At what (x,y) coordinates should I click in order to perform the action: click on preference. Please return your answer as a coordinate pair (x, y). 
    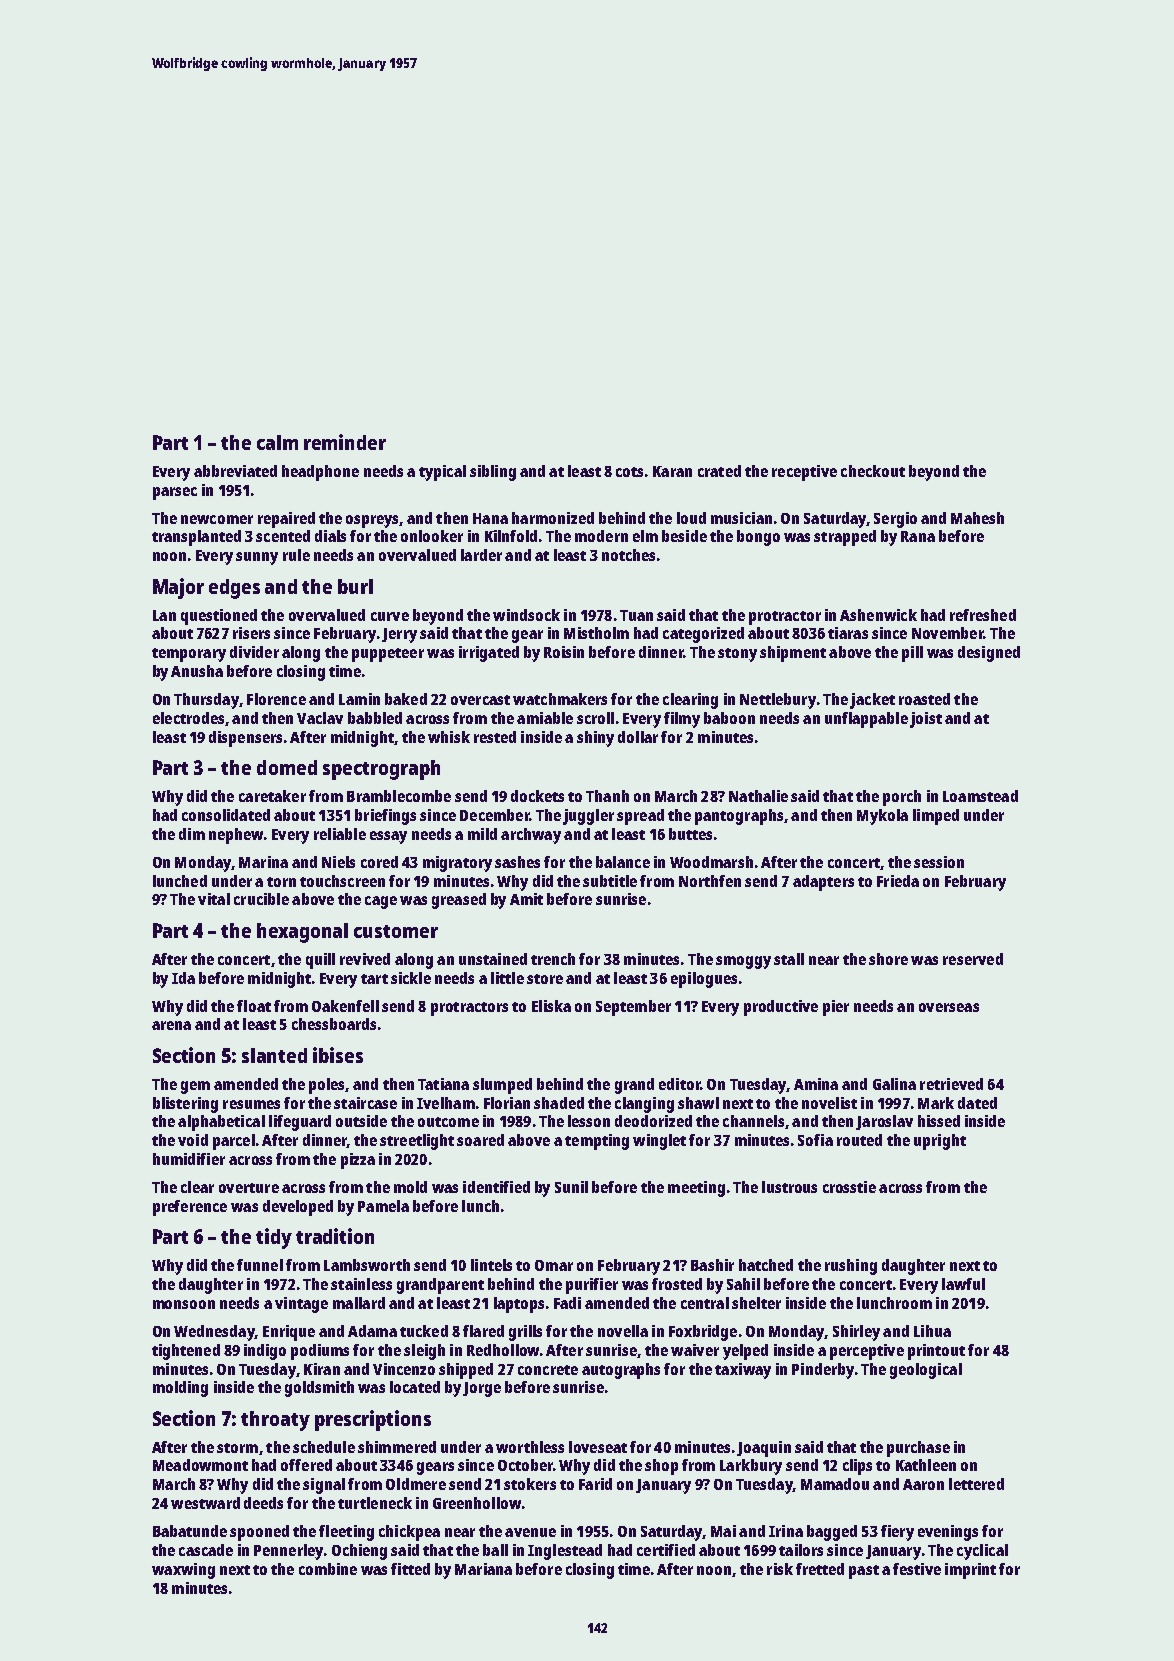
    Looking at the image, I should click on (190, 1208).
